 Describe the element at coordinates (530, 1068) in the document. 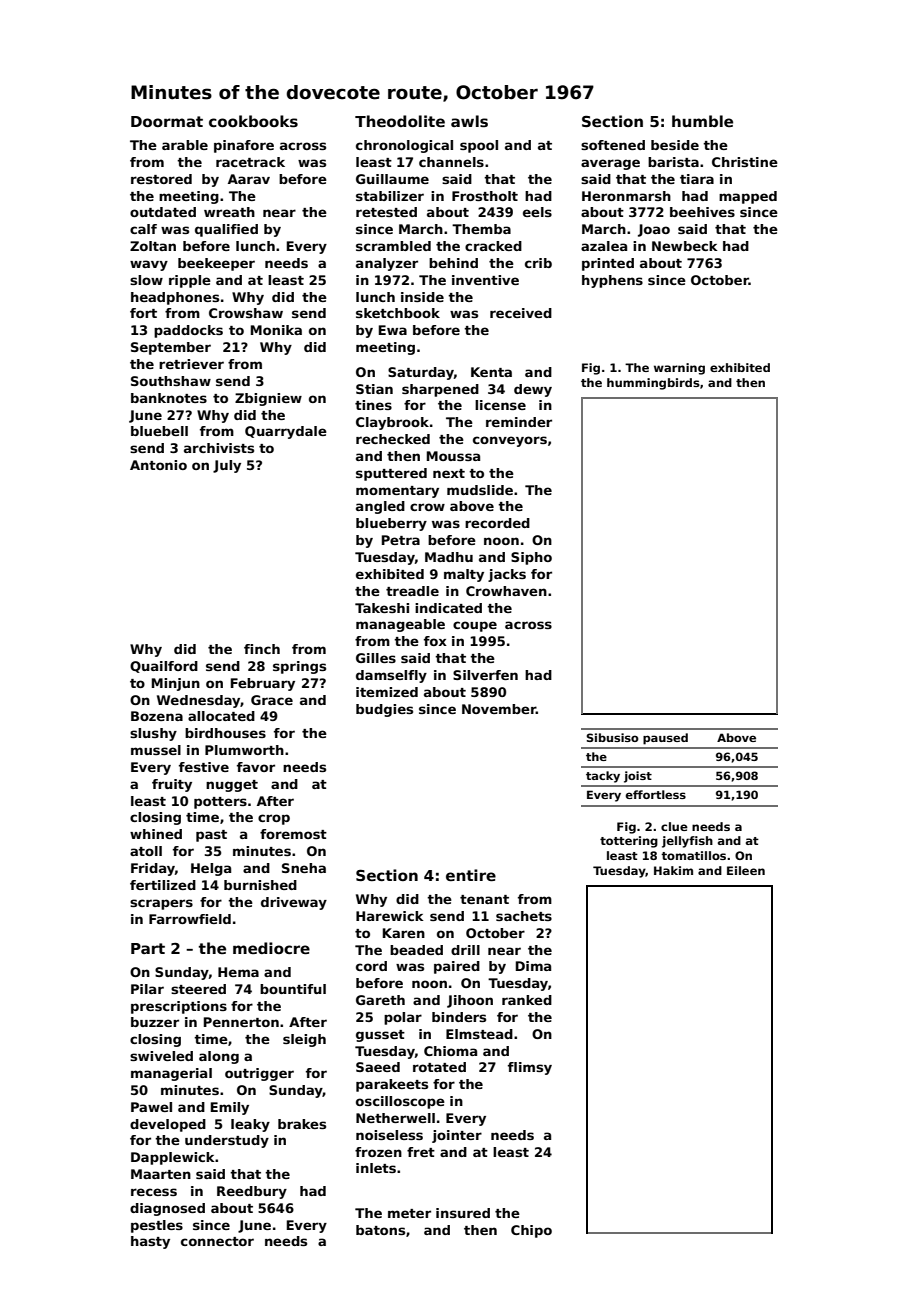

I see `flimsy` at that location.
